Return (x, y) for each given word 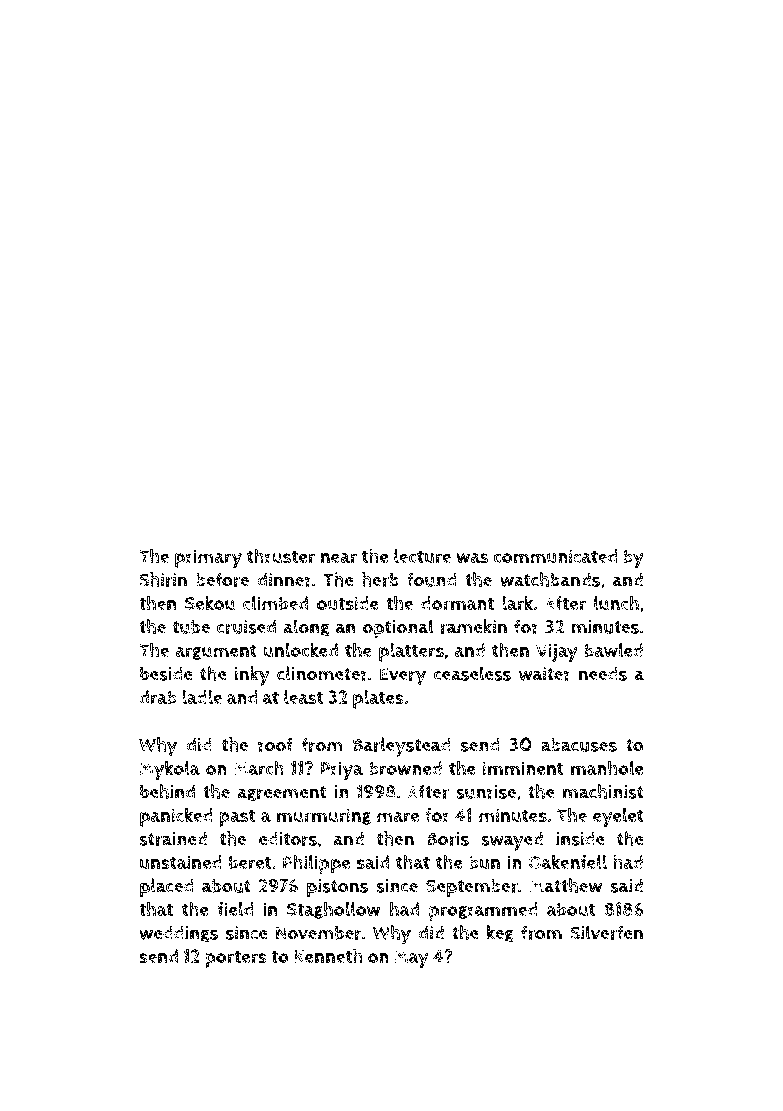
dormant (457, 603)
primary (208, 558)
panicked (176, 817)
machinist (603, 791)
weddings (178, 934)
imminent (523, 768)
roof (275, 744)
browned (405, 768)
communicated (555, 556)
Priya (342, 770)
